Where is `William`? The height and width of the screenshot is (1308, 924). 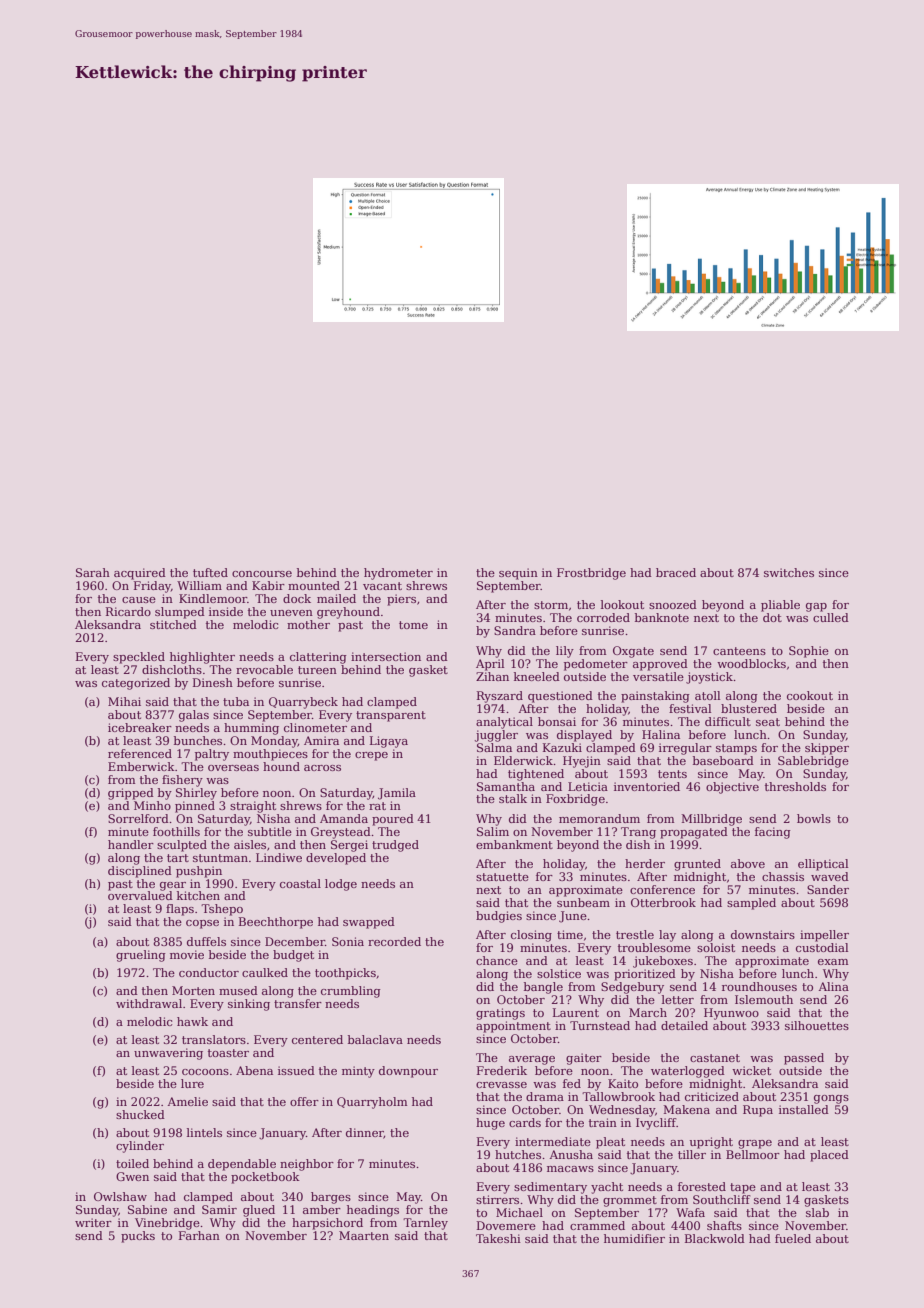
William is located at coordinates (199, 585).
